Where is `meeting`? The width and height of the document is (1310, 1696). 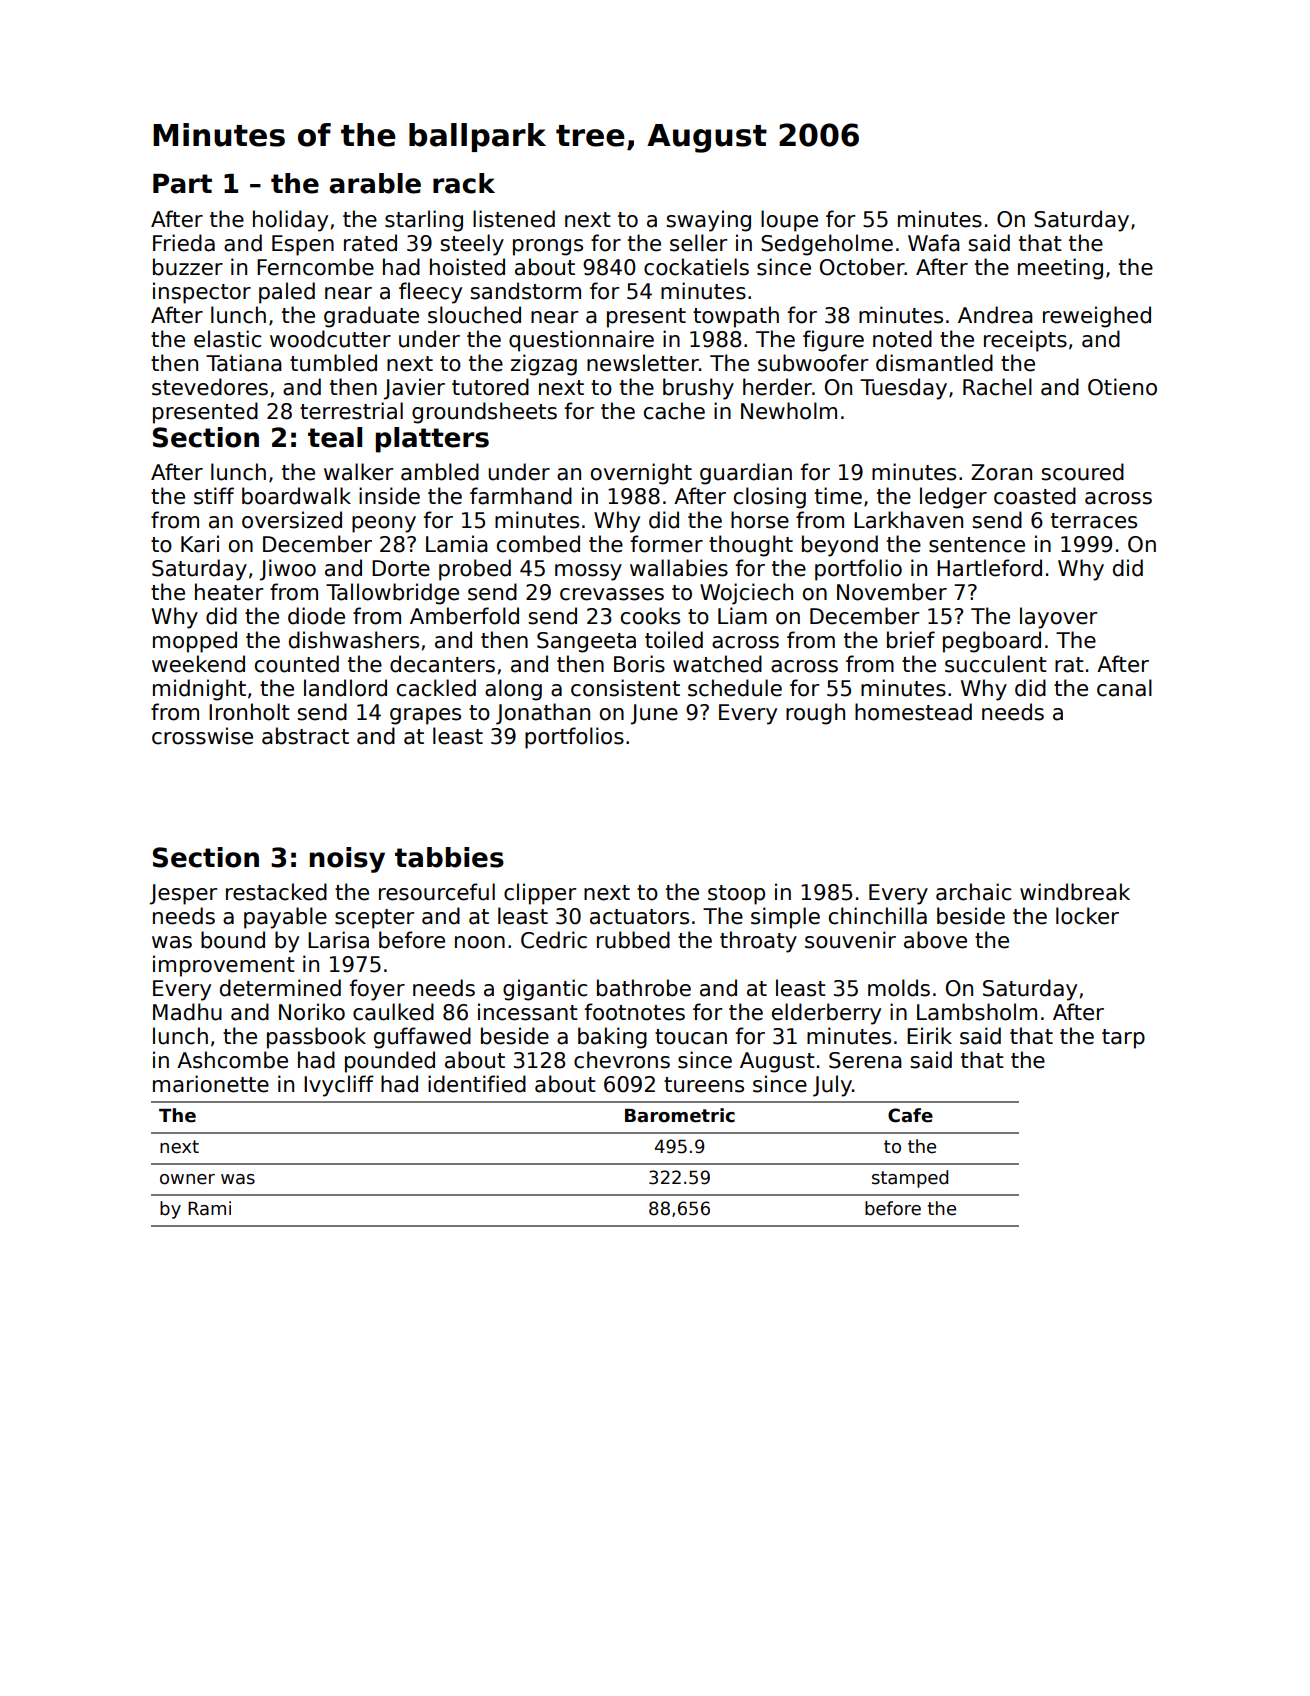 meeting is located at coordinates (1060, 269).
